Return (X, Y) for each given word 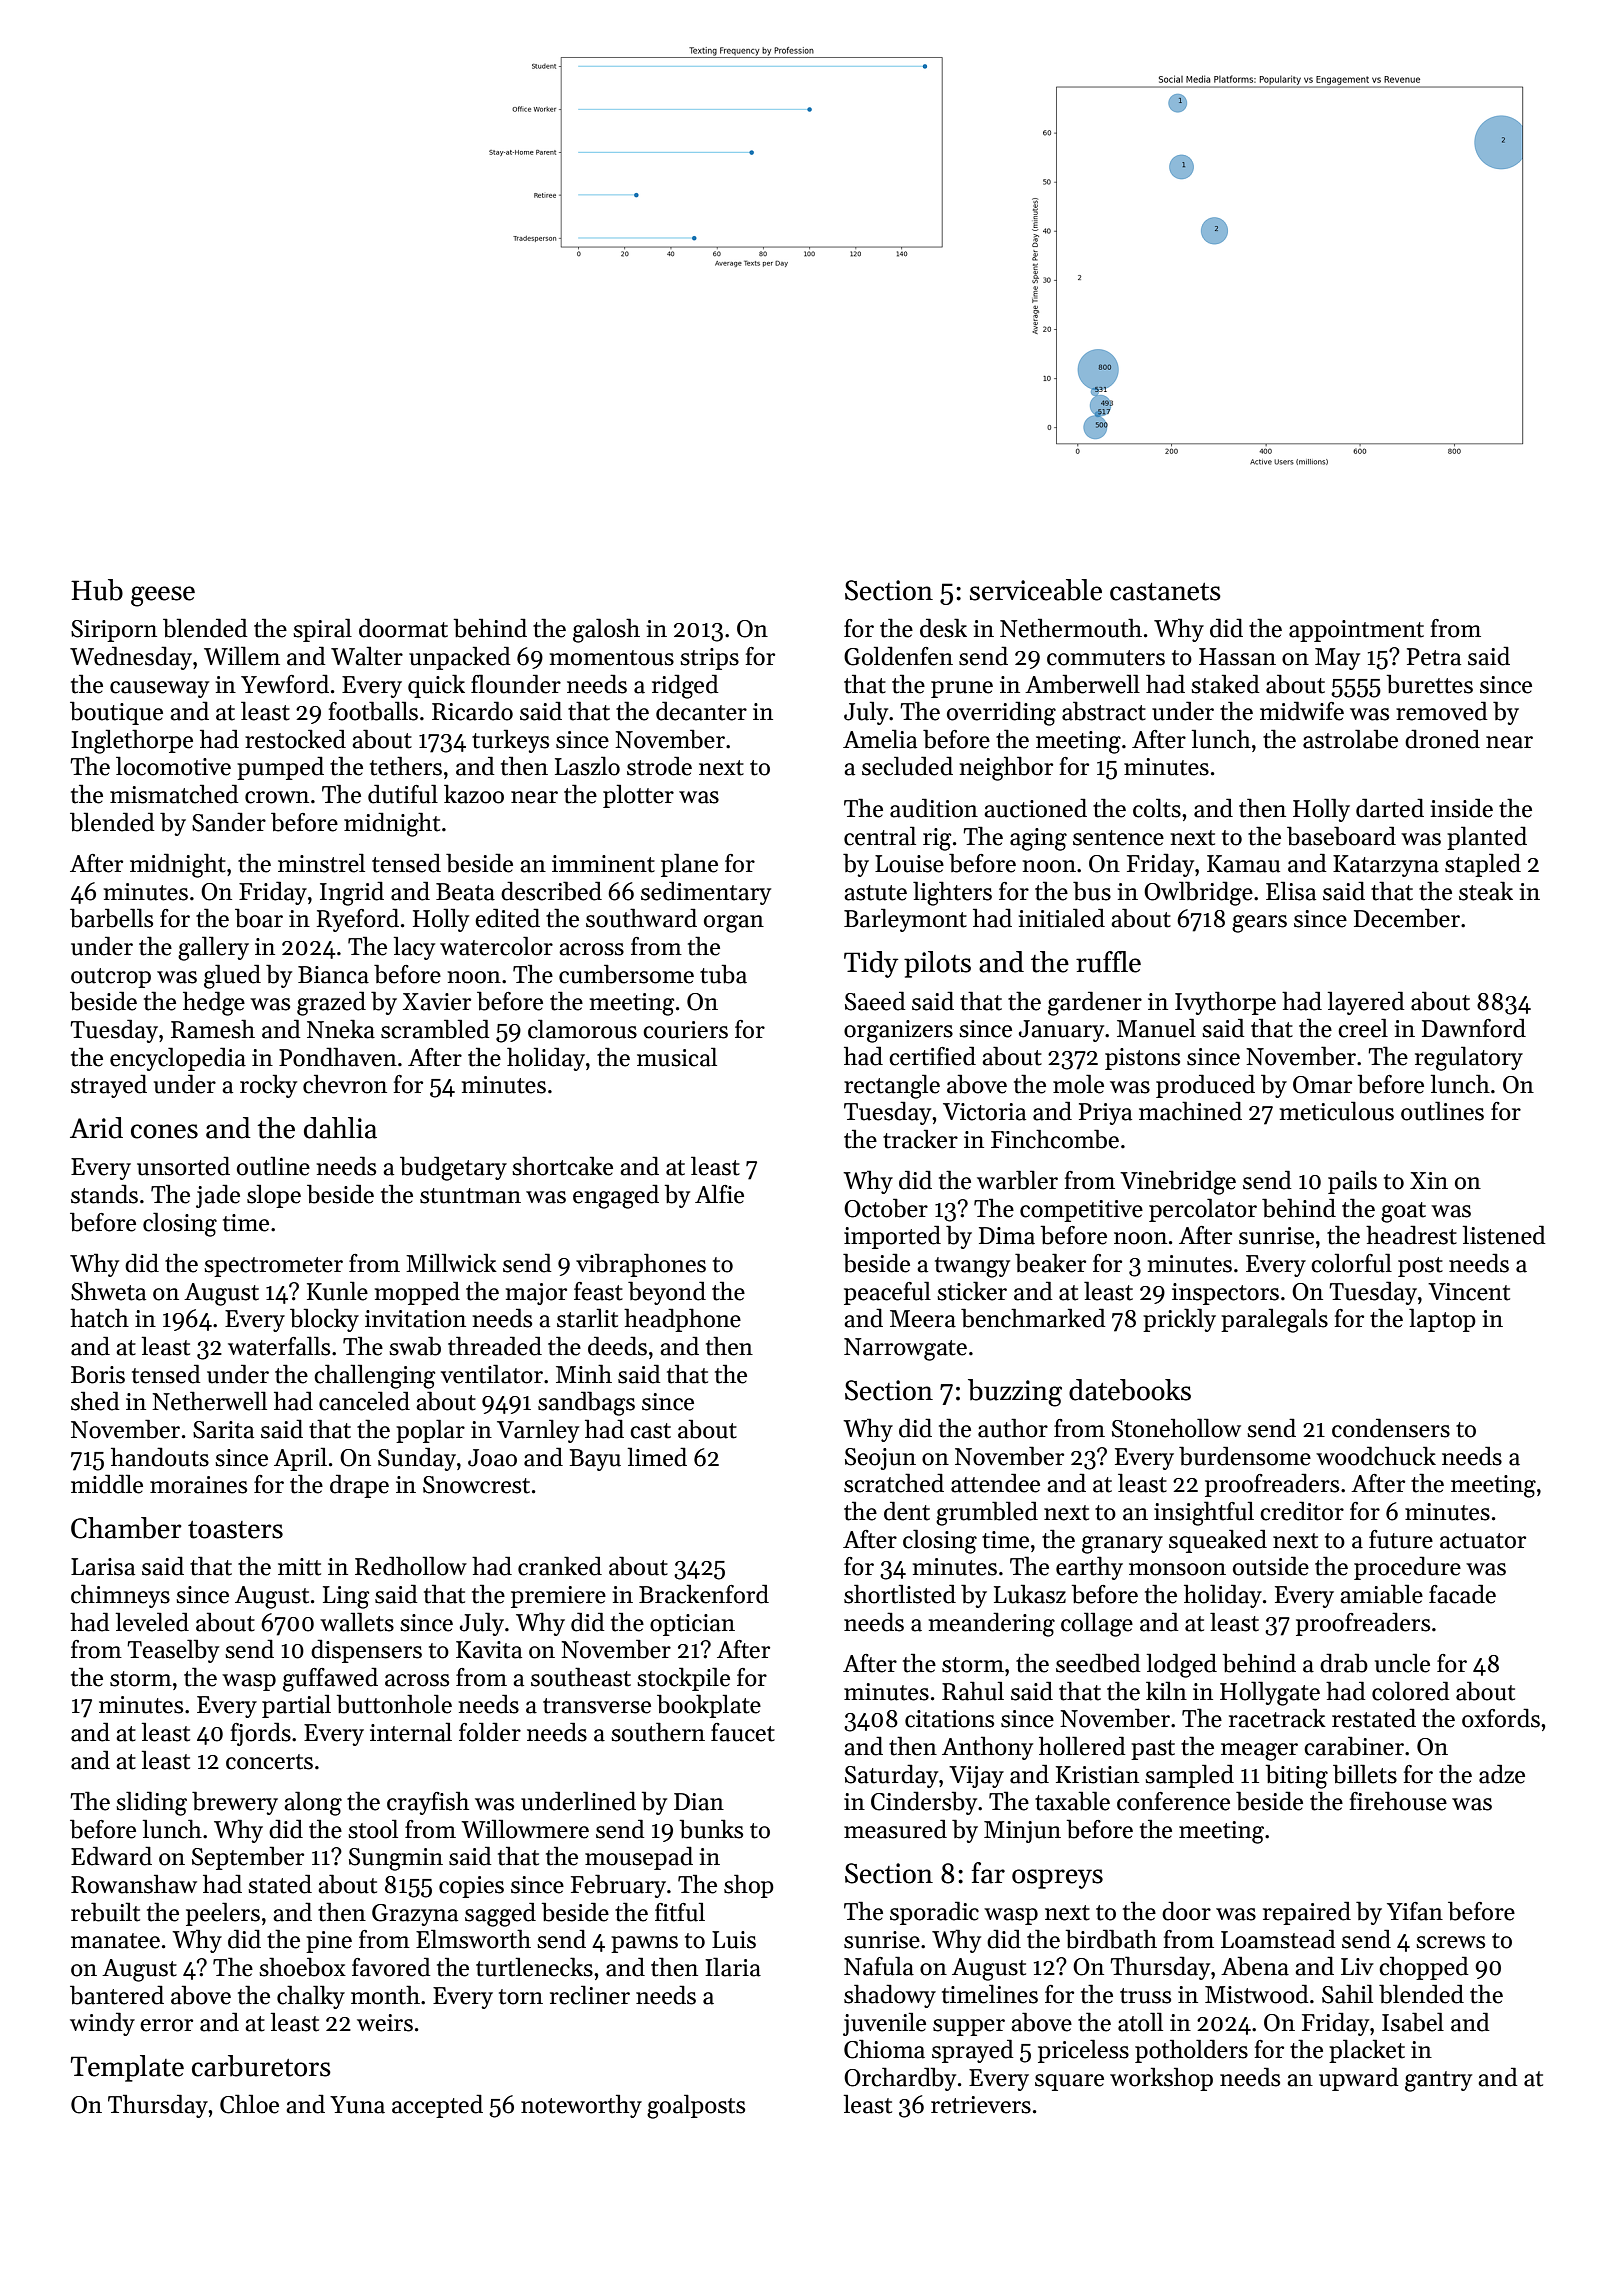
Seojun (880, 1459)
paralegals (1274, 1320)
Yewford (285, 684)
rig (937, 839)
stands (104, 1194)
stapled (1483, 865)
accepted (437, 2106)
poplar (430, 1431)
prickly (1179, 1320)
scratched (894, 1483)
